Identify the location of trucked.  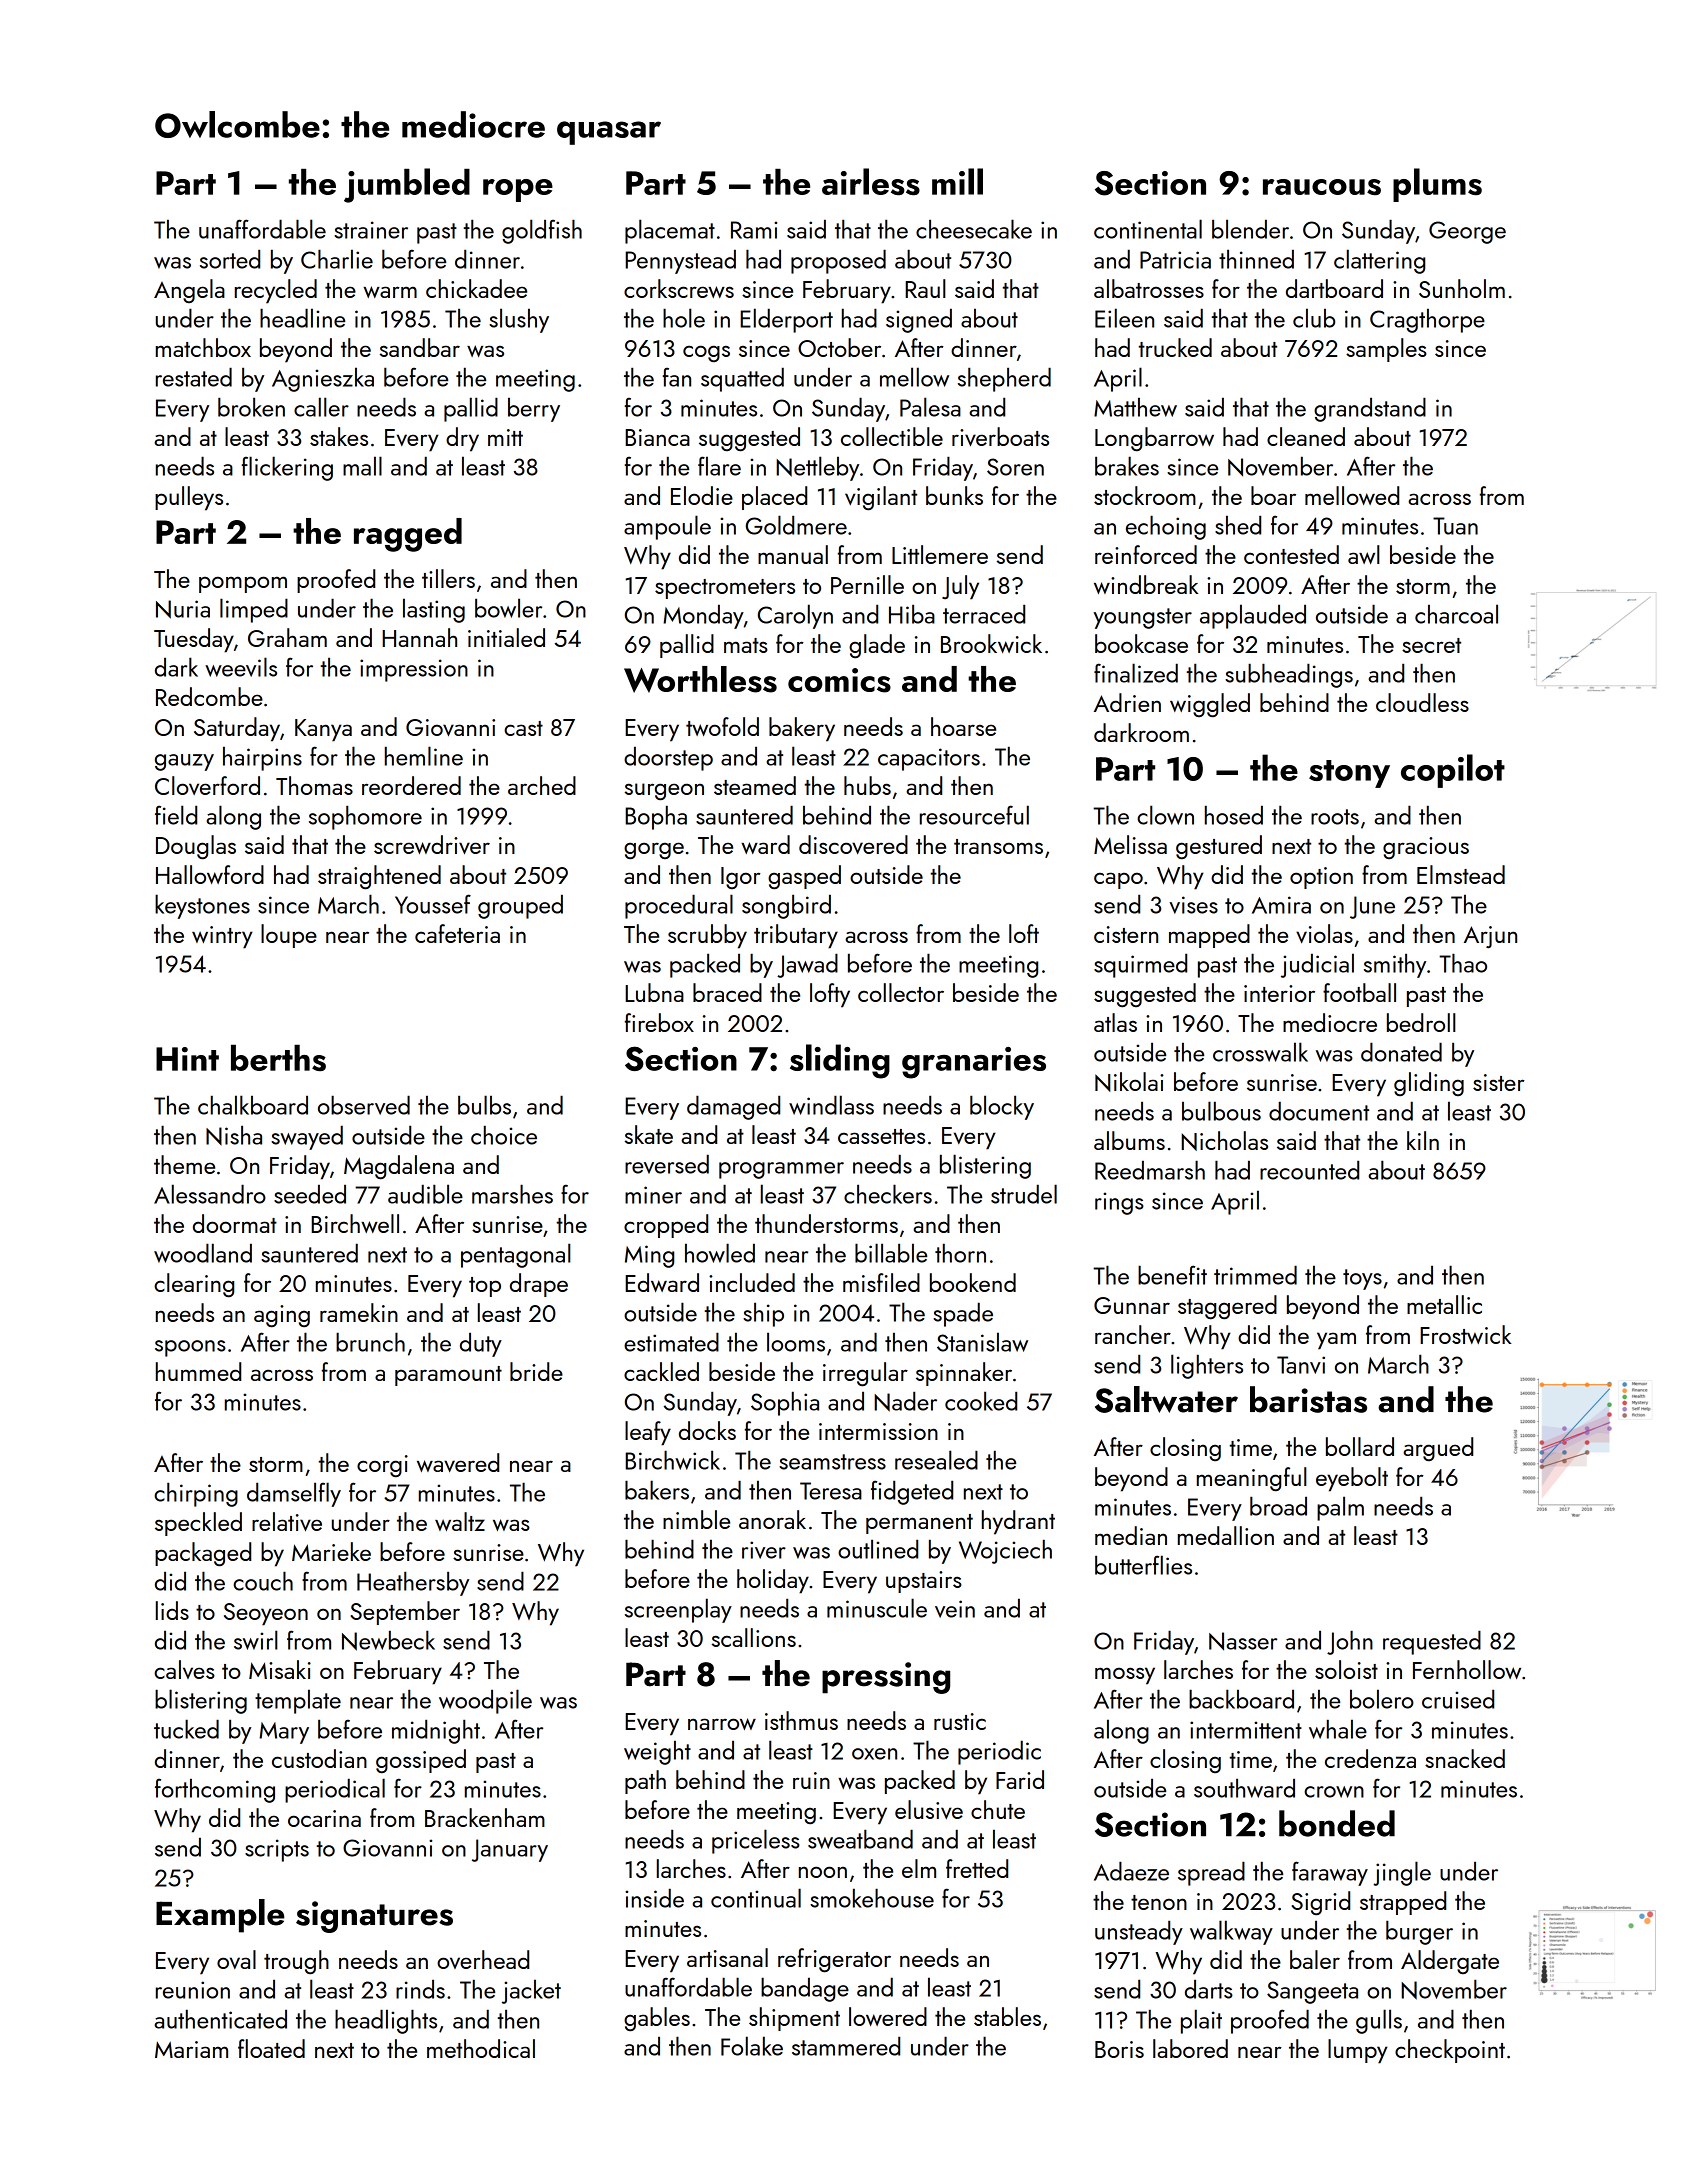
(1175, 347).
